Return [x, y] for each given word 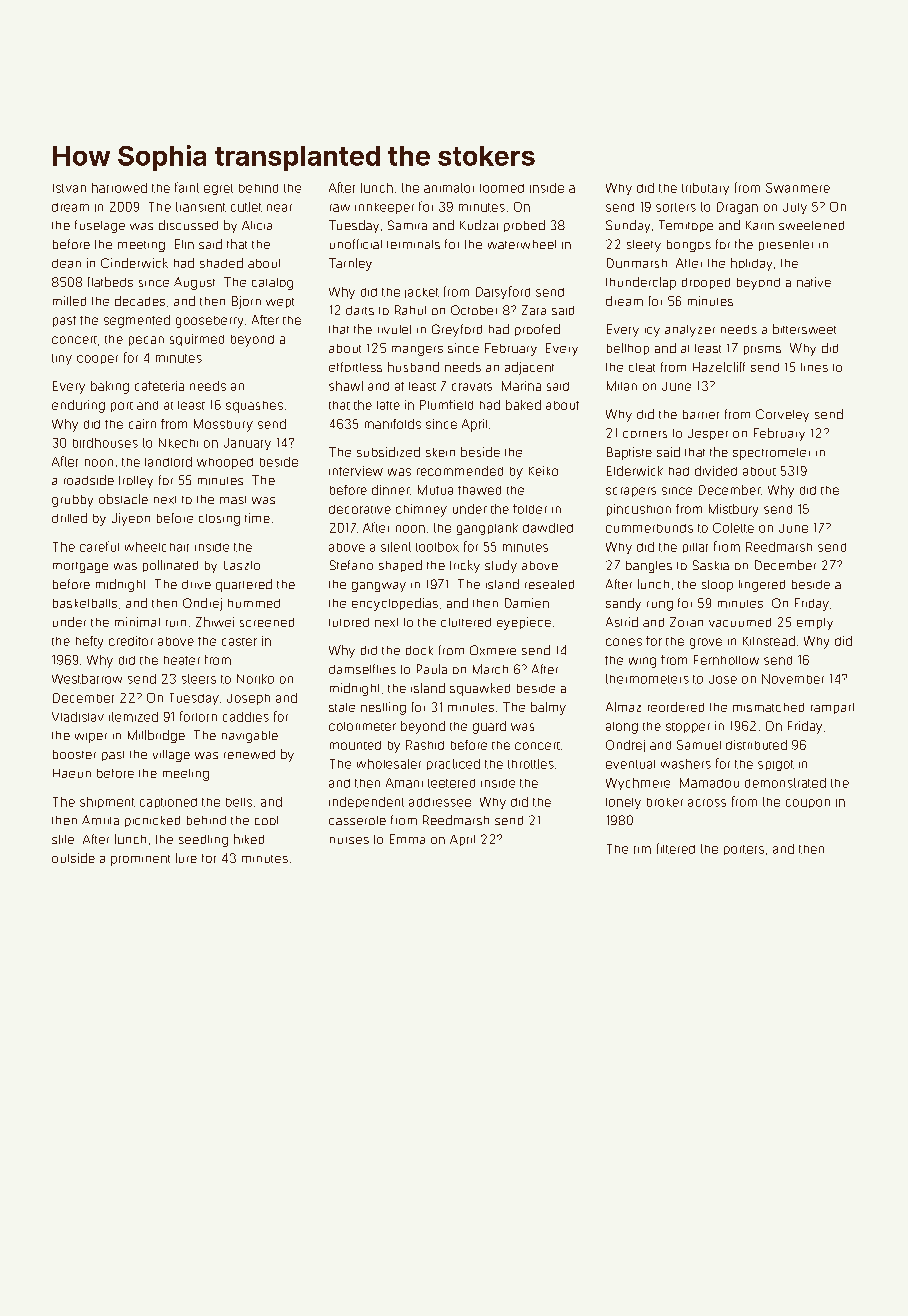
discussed [188, 225]
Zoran [686, 622]
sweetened [811, 225]
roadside [89, 480]
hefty [89, 642]
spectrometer [771, 454]
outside [73, 858]
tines [814, 367]
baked [523, 405]
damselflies [362, 669]
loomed [502, 188]
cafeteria [159, 386]
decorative [360, 509]
